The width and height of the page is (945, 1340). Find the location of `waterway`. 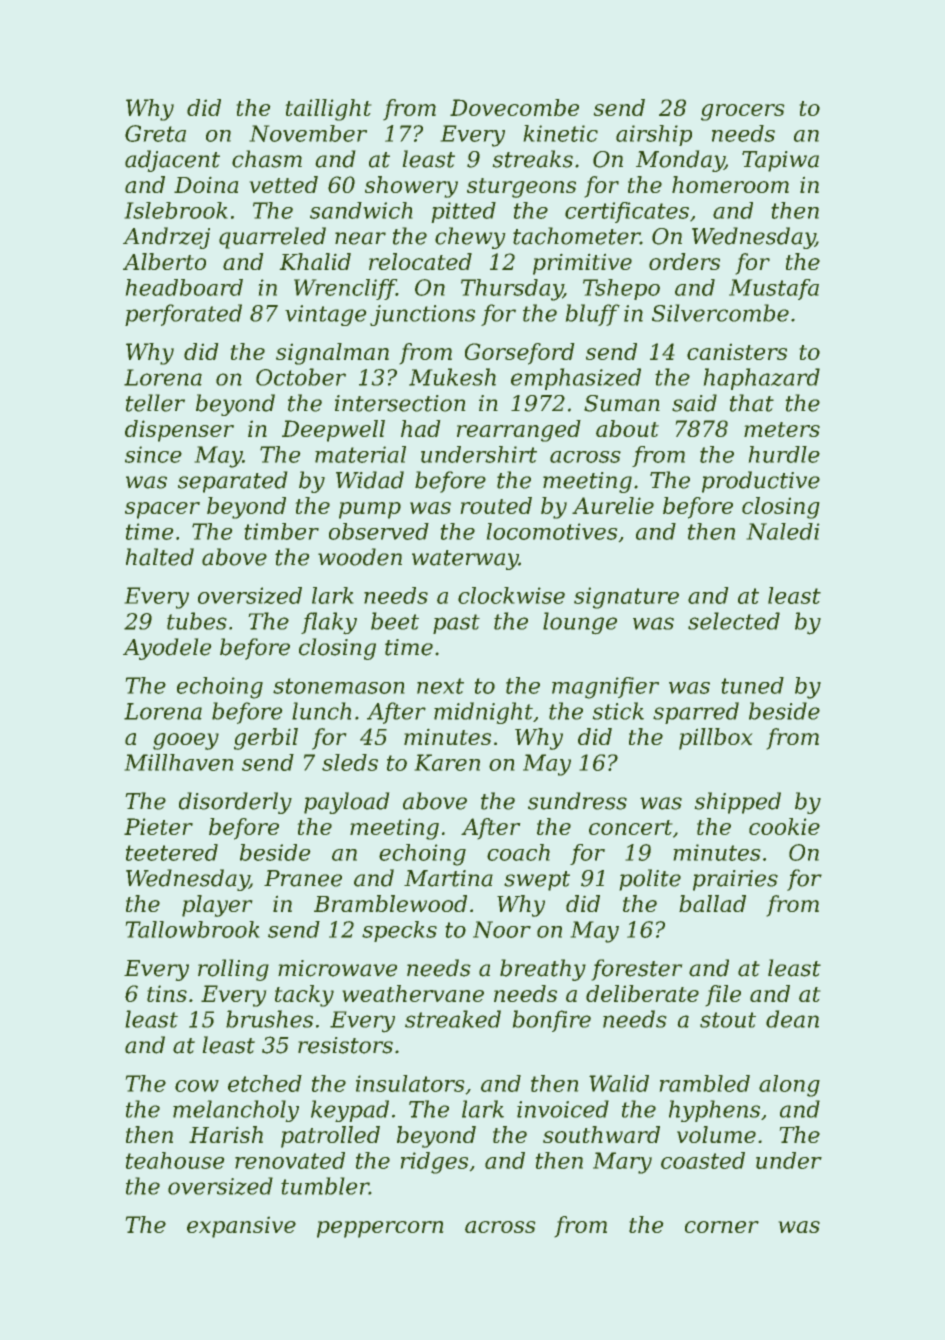

waterway is located at coordinates (465, 560).
